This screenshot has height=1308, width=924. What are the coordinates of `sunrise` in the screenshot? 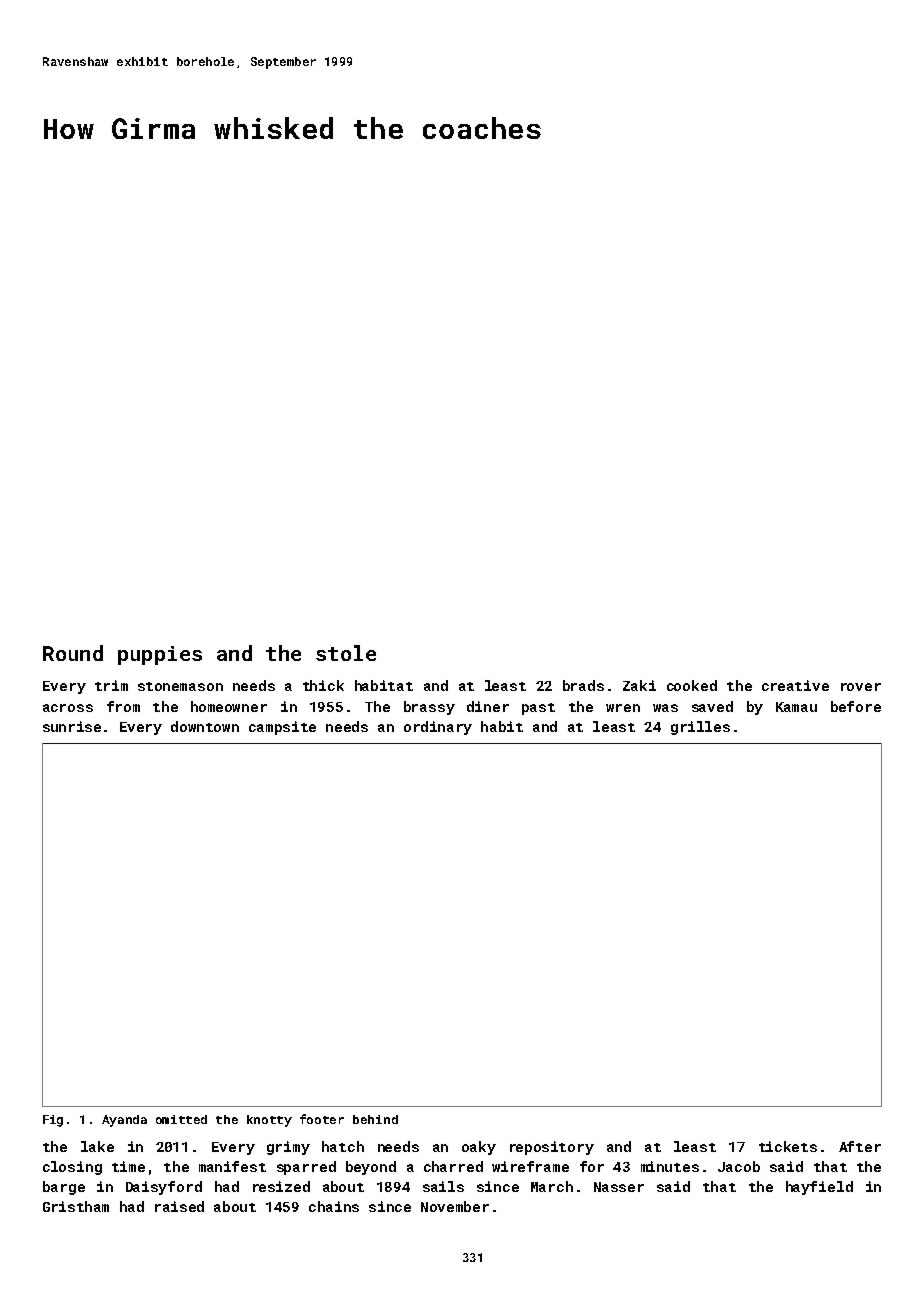 It's located at (72, 726).
